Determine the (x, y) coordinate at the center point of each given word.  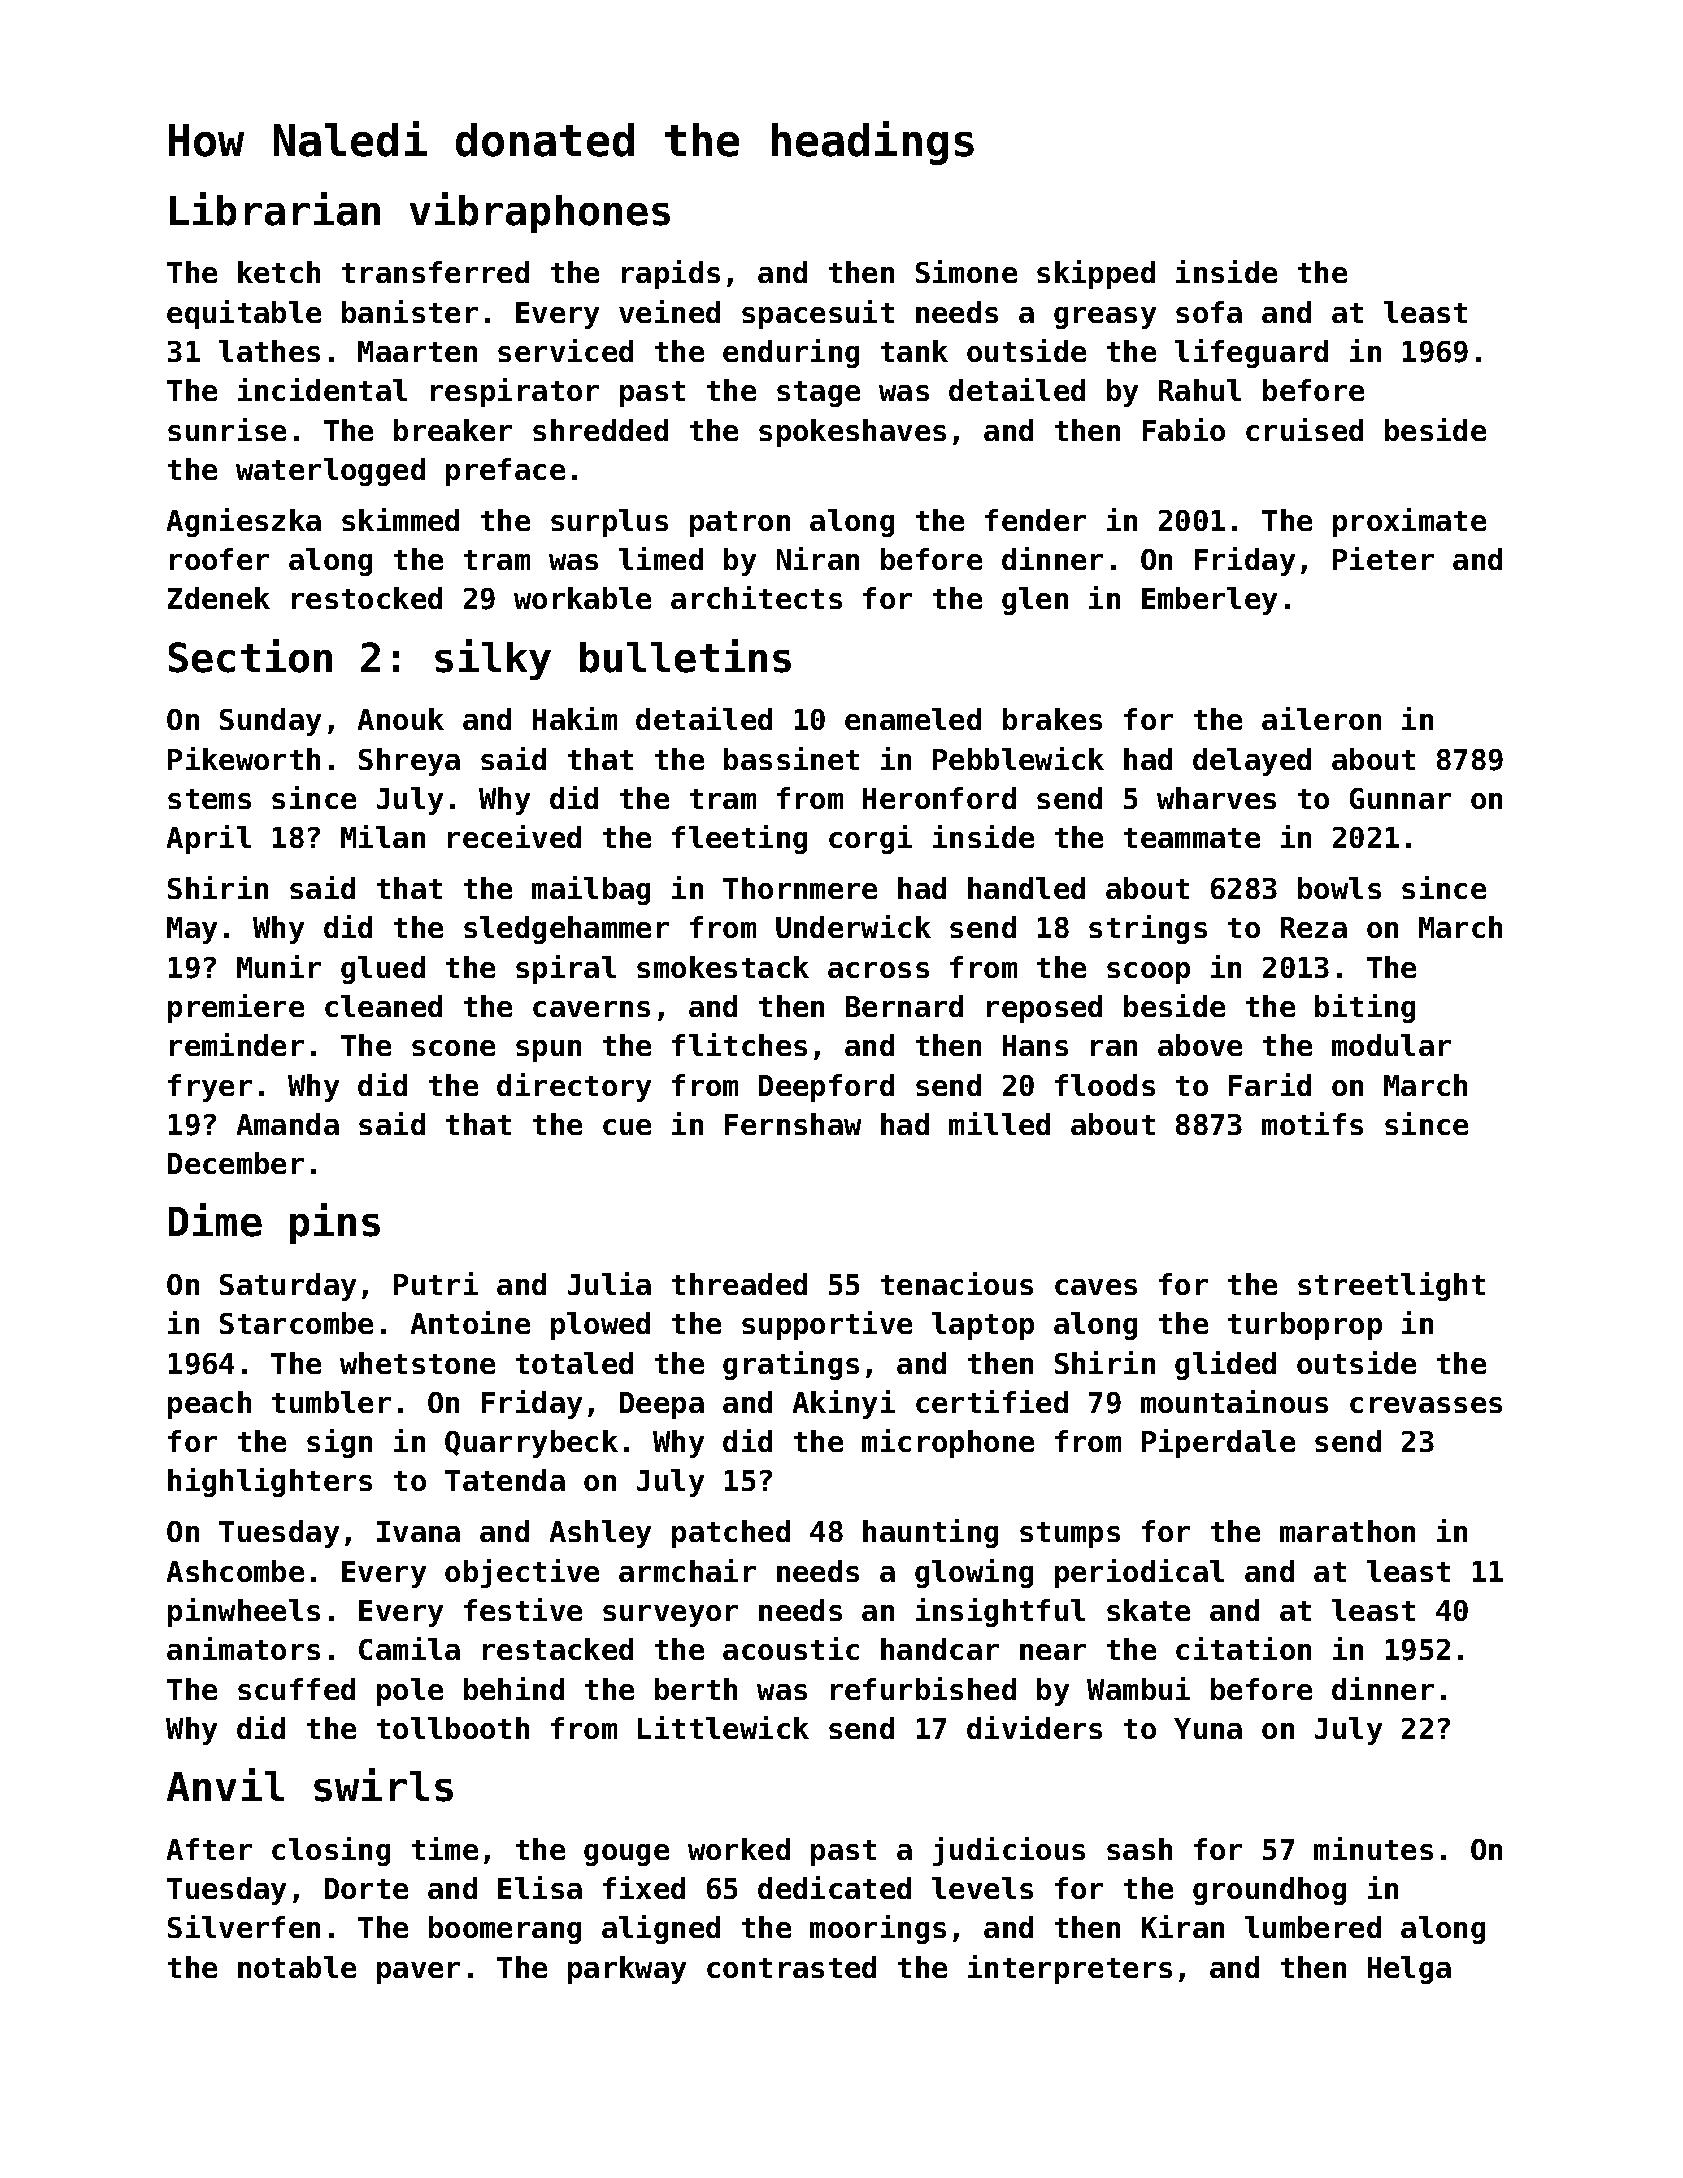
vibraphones (540, 212)
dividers (1034, 1727)
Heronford (939, 798)
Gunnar (1400, 798)
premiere (236, 1008)
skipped (1096, 274)
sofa (1209, 312)
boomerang (505, 1930)
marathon (1347, 1531)
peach (209, 1405)
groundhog (1269, 1891)
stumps (1070, 1535)
